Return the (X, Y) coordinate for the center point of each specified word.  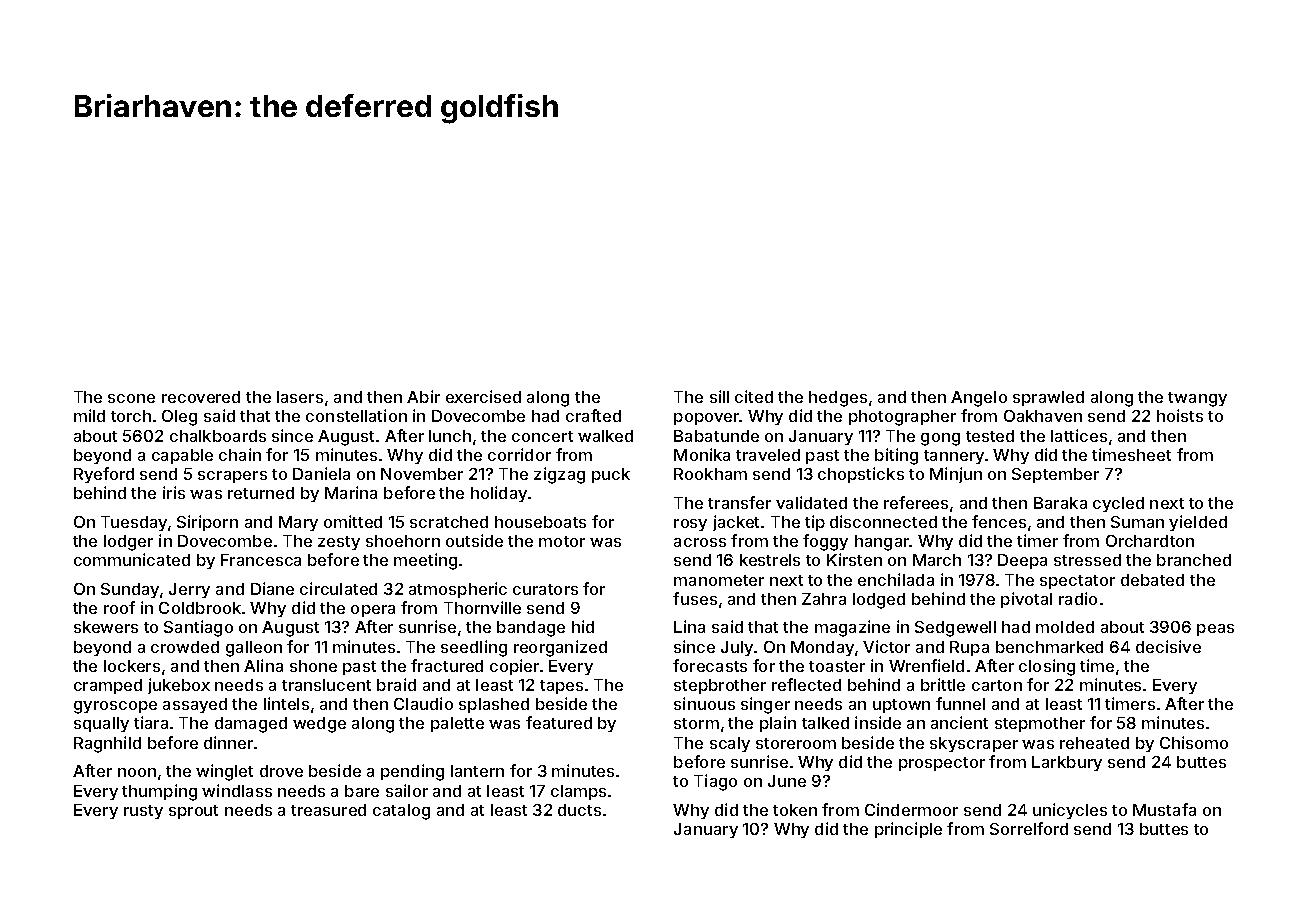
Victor (886, 646)
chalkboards (218, 436)
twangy (1197, 399)
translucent (326, 685)
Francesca (261, 560)
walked (605, 436)
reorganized (560, 648)
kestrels (770, 560)
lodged (879, 601)
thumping (159, 792)
